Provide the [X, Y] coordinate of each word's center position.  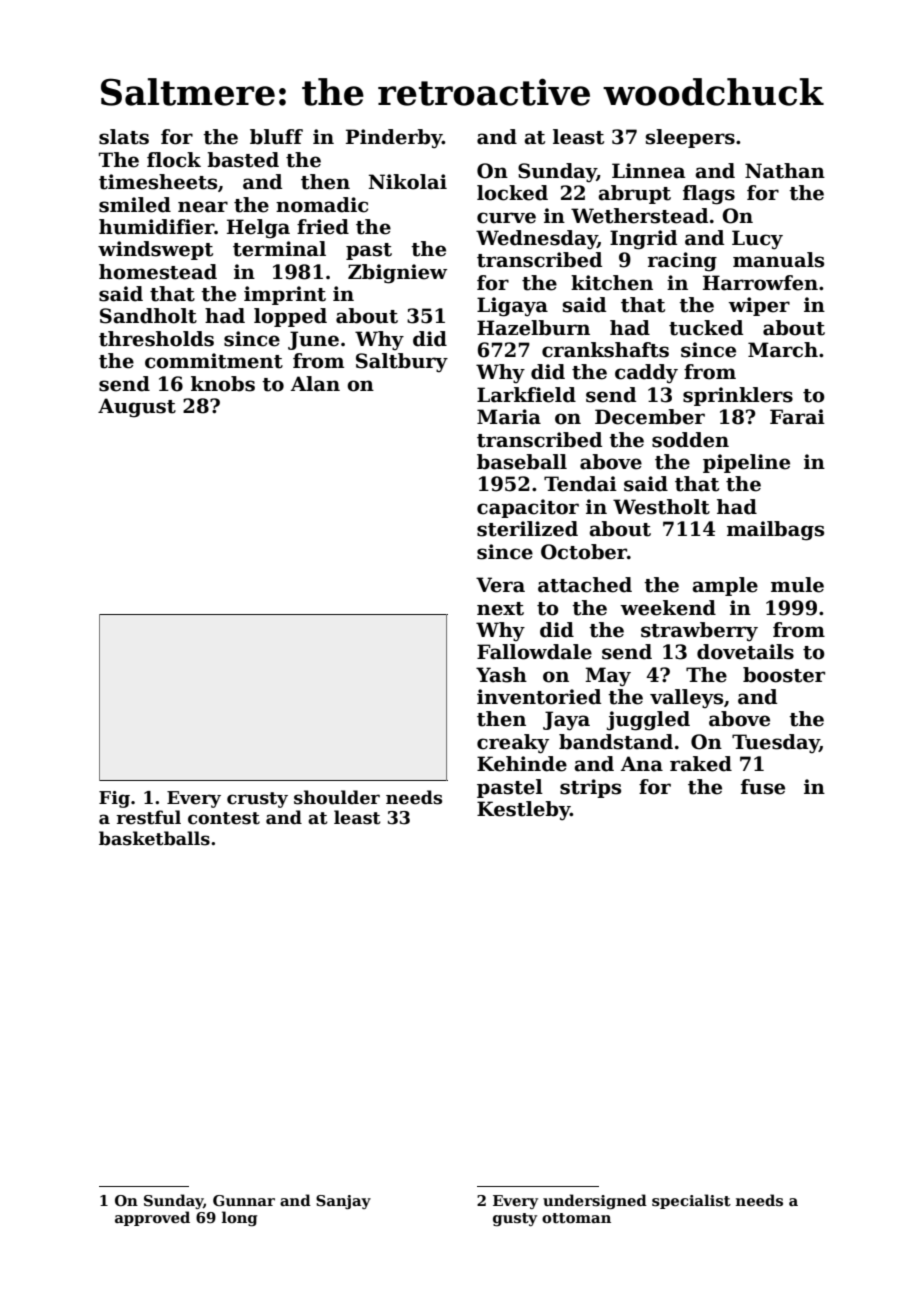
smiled [135, 205]
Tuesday [776, 744]
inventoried [539, 697]
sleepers [690, 138]
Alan [315, 384]
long [239, 1218]
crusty [257, 800]
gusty [515, 1219]
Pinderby [394, 139]
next [500, 609]
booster [784, 675]
